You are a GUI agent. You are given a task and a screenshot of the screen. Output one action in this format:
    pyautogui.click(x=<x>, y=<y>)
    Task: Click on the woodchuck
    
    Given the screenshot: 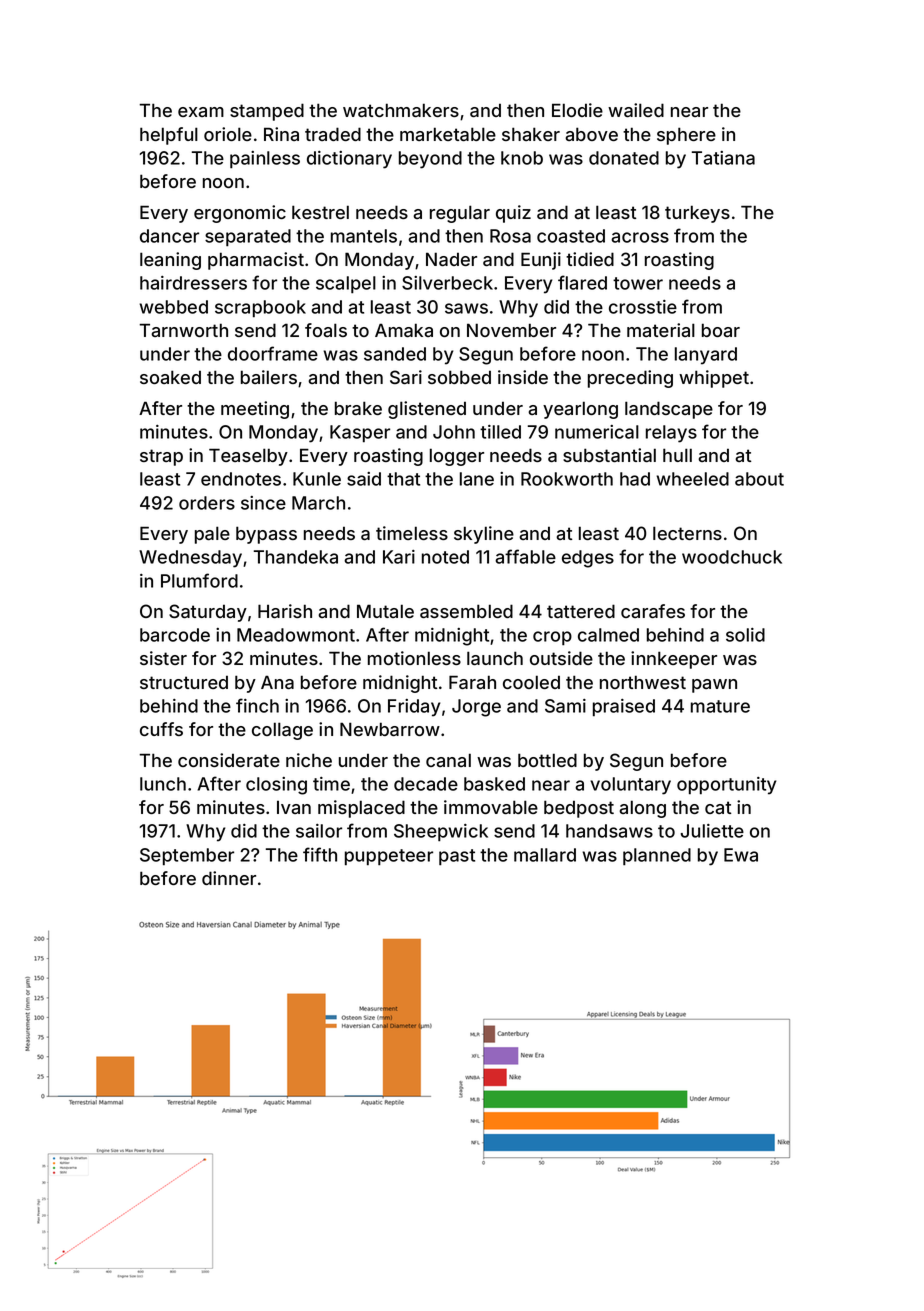 What is the action you would take?
    pyautogui.click(x=732, y=557)
